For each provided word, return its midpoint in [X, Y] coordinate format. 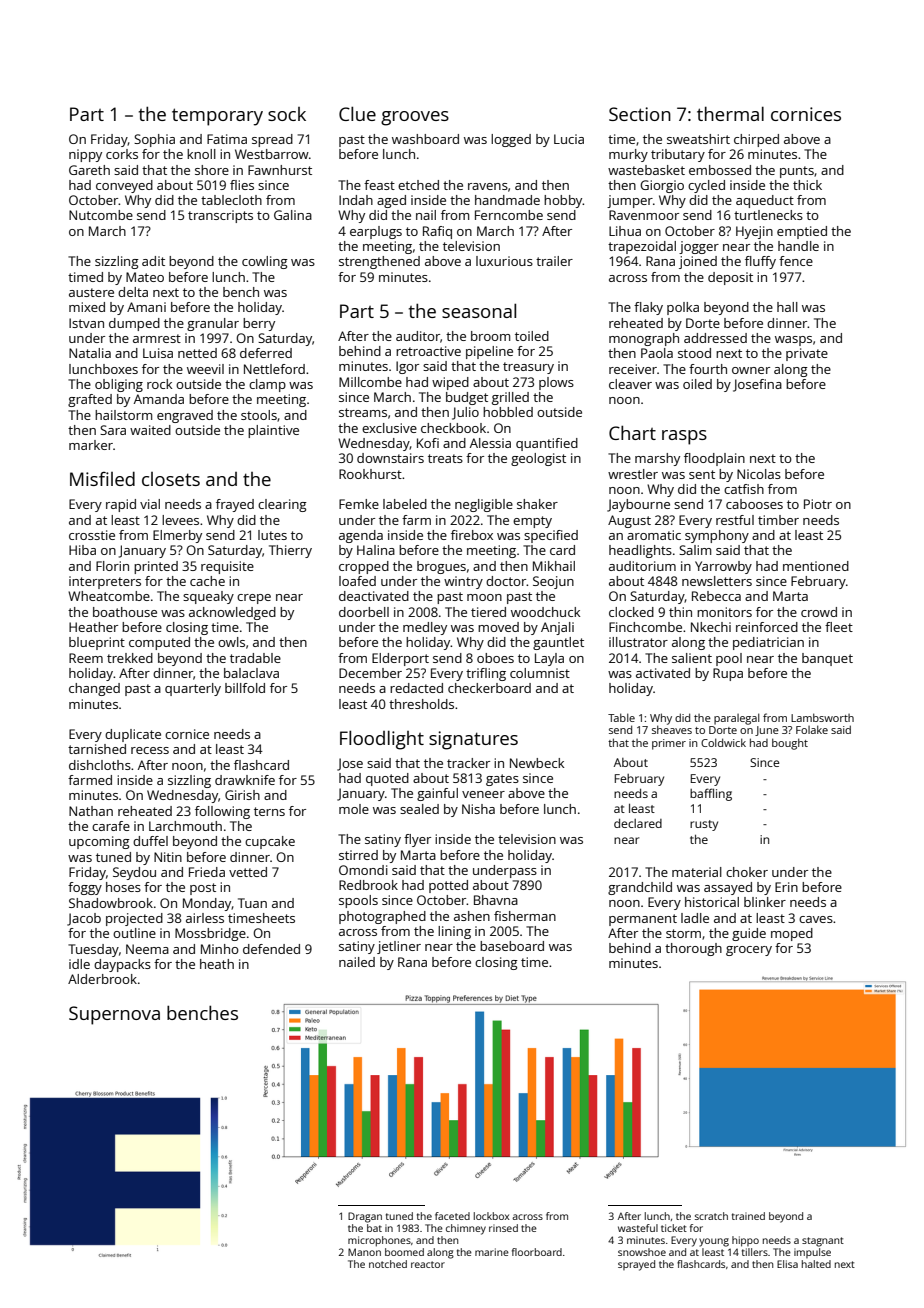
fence [796, 261]
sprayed [636, 1265]
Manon [364, 1252]
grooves [415, 118]
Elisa [787, 1264]
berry [259, 324]
